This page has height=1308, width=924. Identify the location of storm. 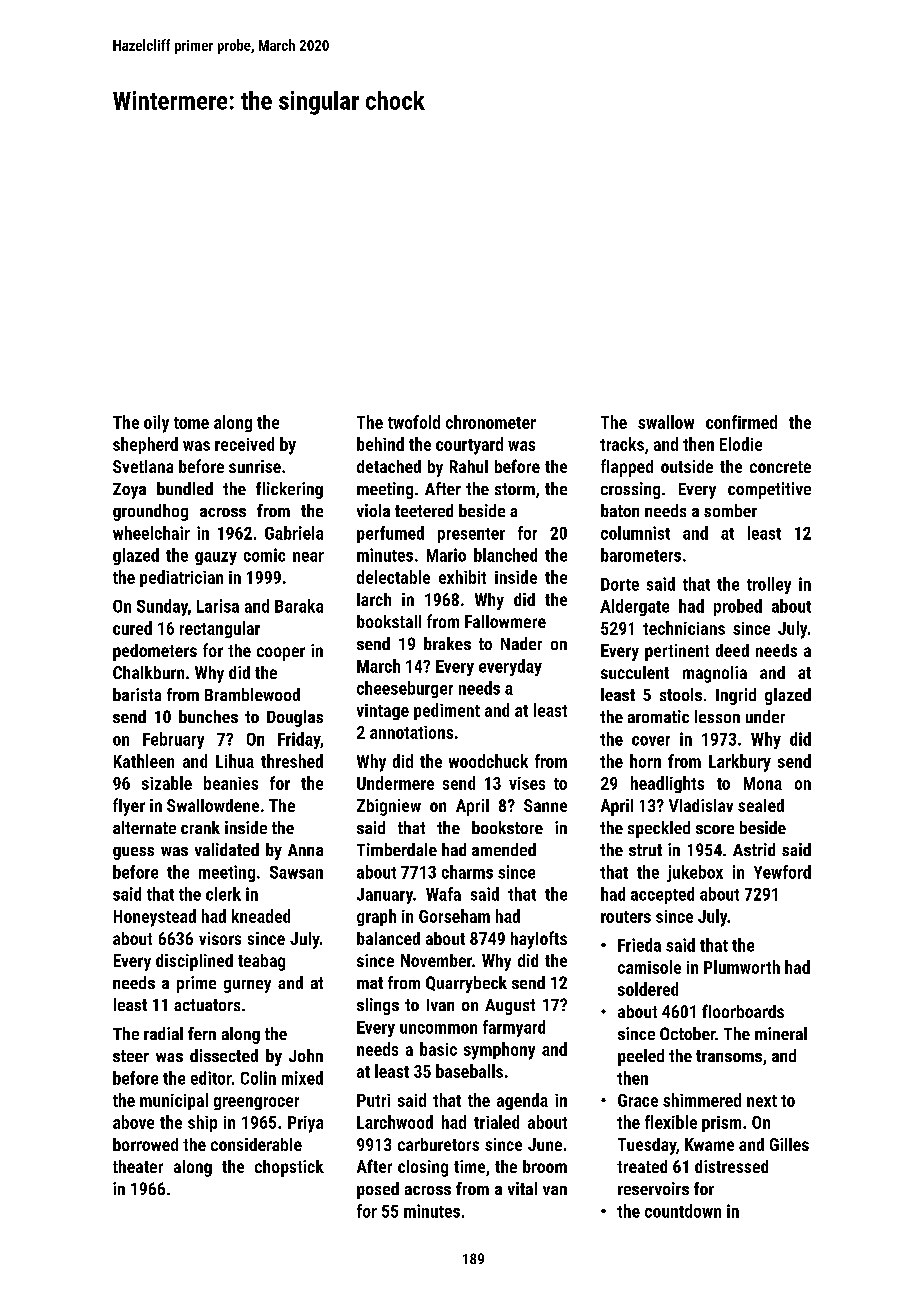
(515, 489).
